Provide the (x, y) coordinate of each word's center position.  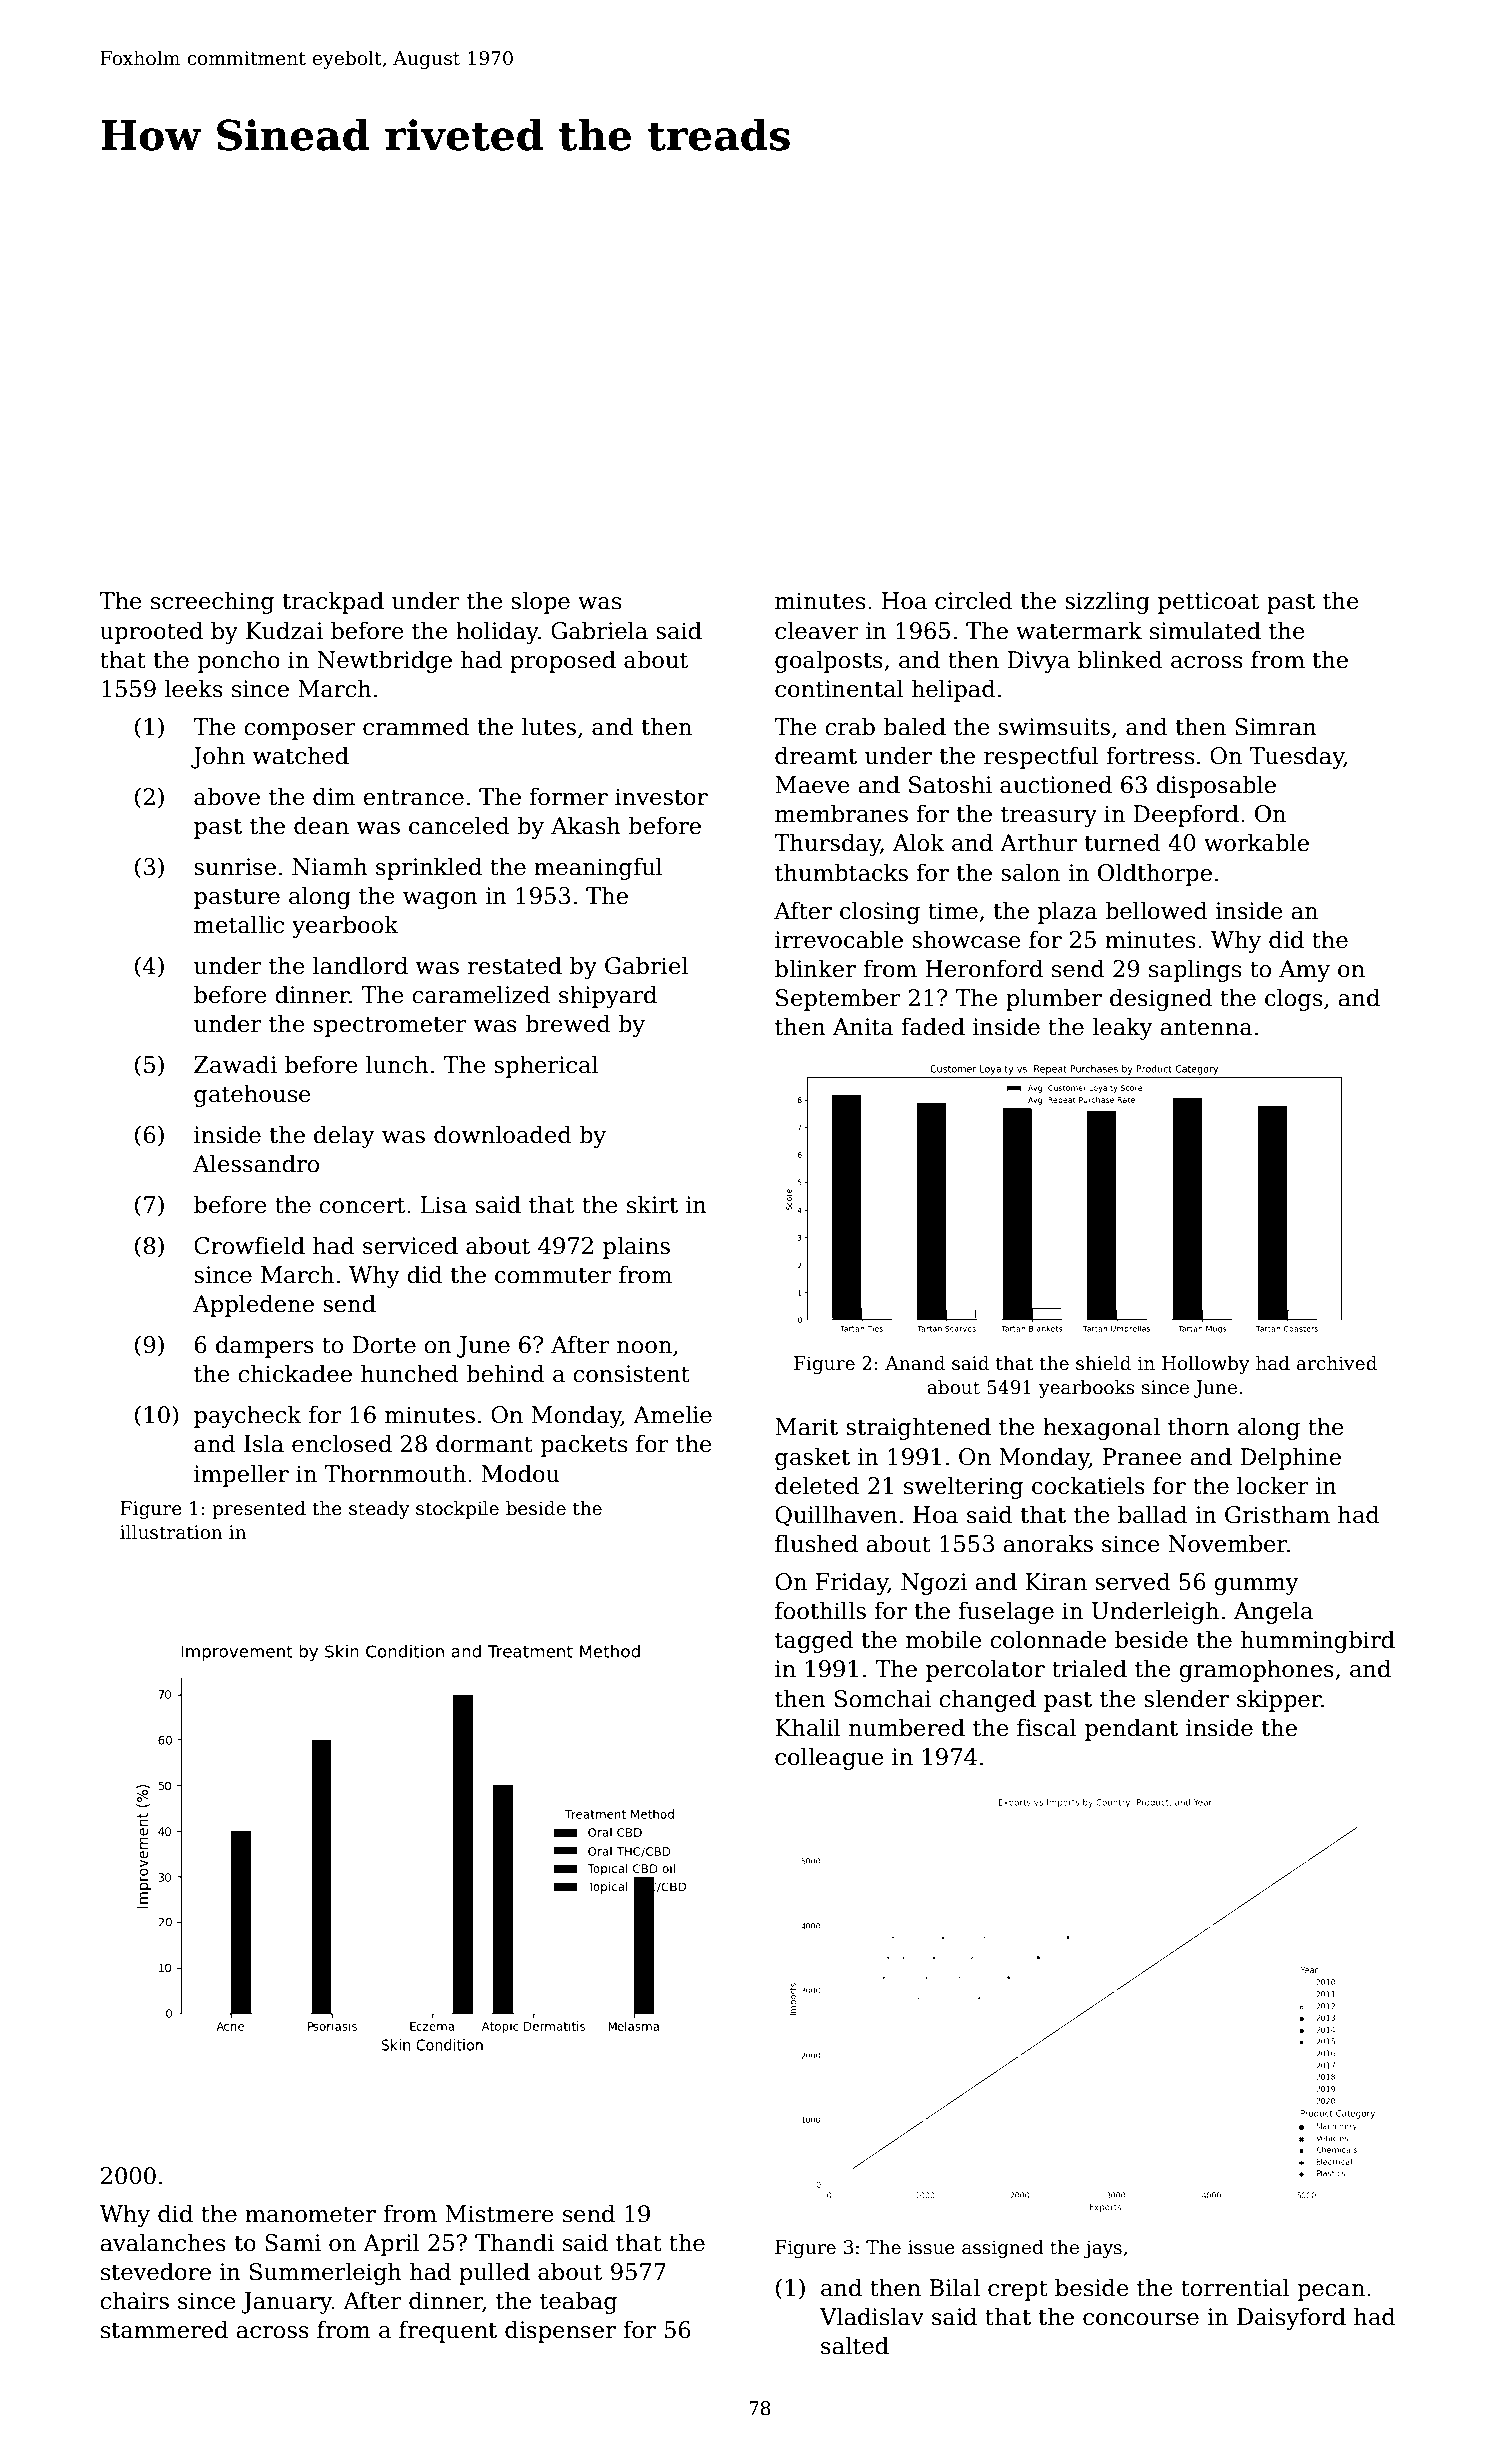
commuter (553, 1276)
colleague (829, 1758)
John (218, 757)
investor (661, 797)
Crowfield (249, 1245)
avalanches (163, 2242)
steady (379, 1510)
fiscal (1047, 1727)
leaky (1122, 1028)
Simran (1276, 727)
